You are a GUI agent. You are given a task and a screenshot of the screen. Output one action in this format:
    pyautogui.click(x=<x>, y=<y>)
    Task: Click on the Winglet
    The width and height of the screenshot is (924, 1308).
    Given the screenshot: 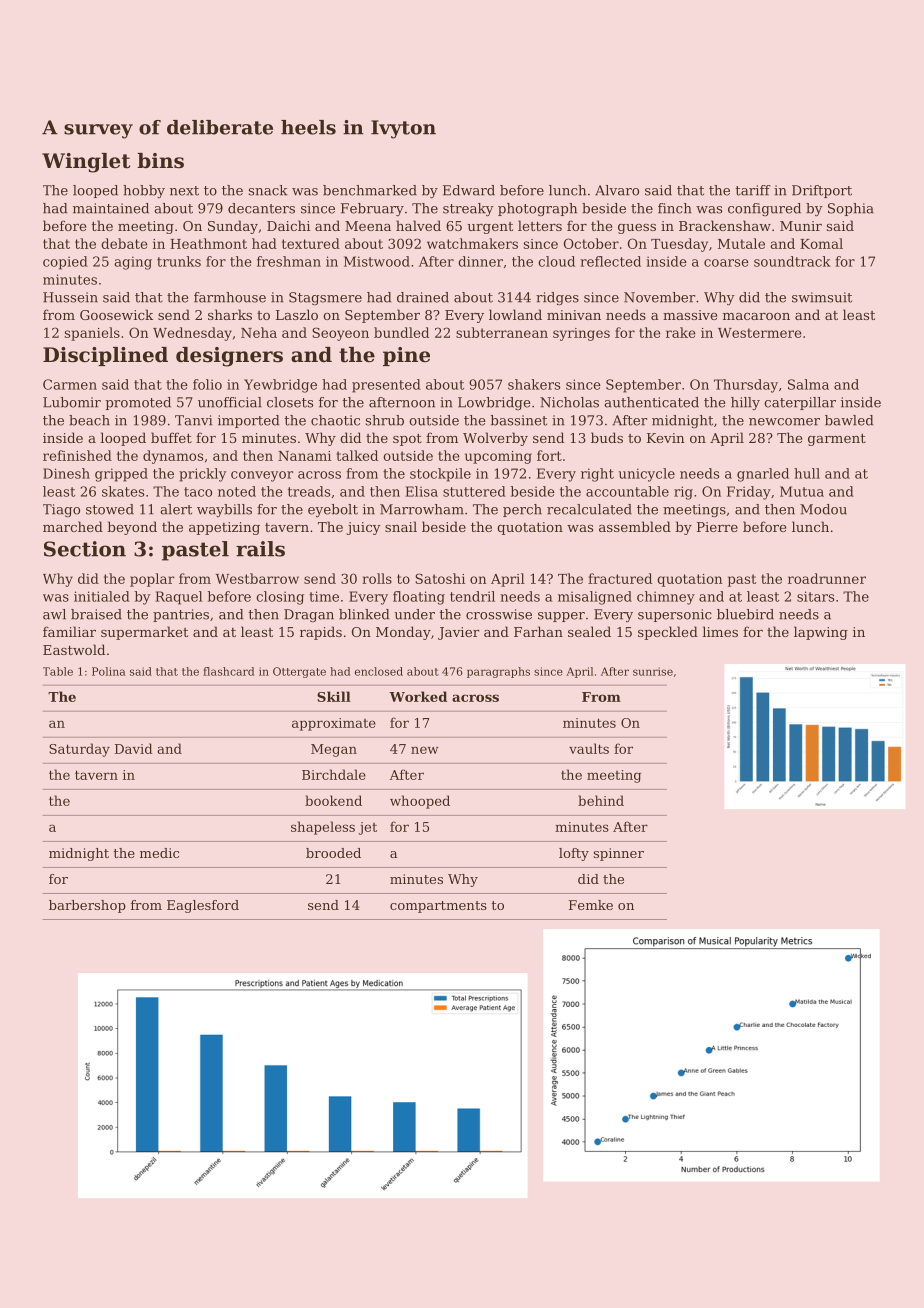 What is the action you would take?
    pyautogui.click(x=86, y=163)
